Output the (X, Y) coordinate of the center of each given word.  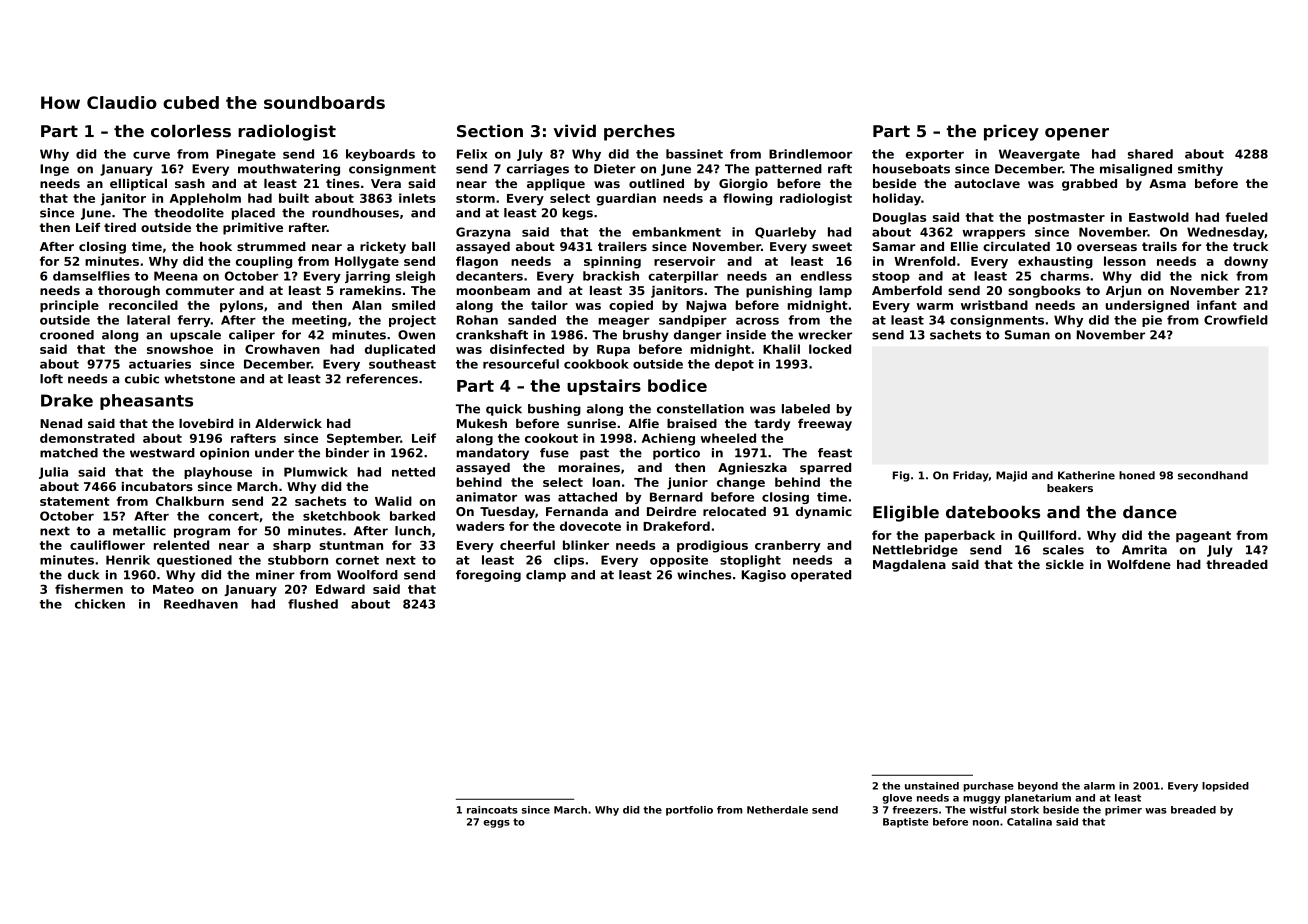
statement (75, 501)
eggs (496, 824)
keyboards (380, 155)
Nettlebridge (915, 551)
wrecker (825, 335)
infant (1217, 305)
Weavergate (1039, 155)
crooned (67, 335)
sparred (825, 469)
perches (639, 132)
